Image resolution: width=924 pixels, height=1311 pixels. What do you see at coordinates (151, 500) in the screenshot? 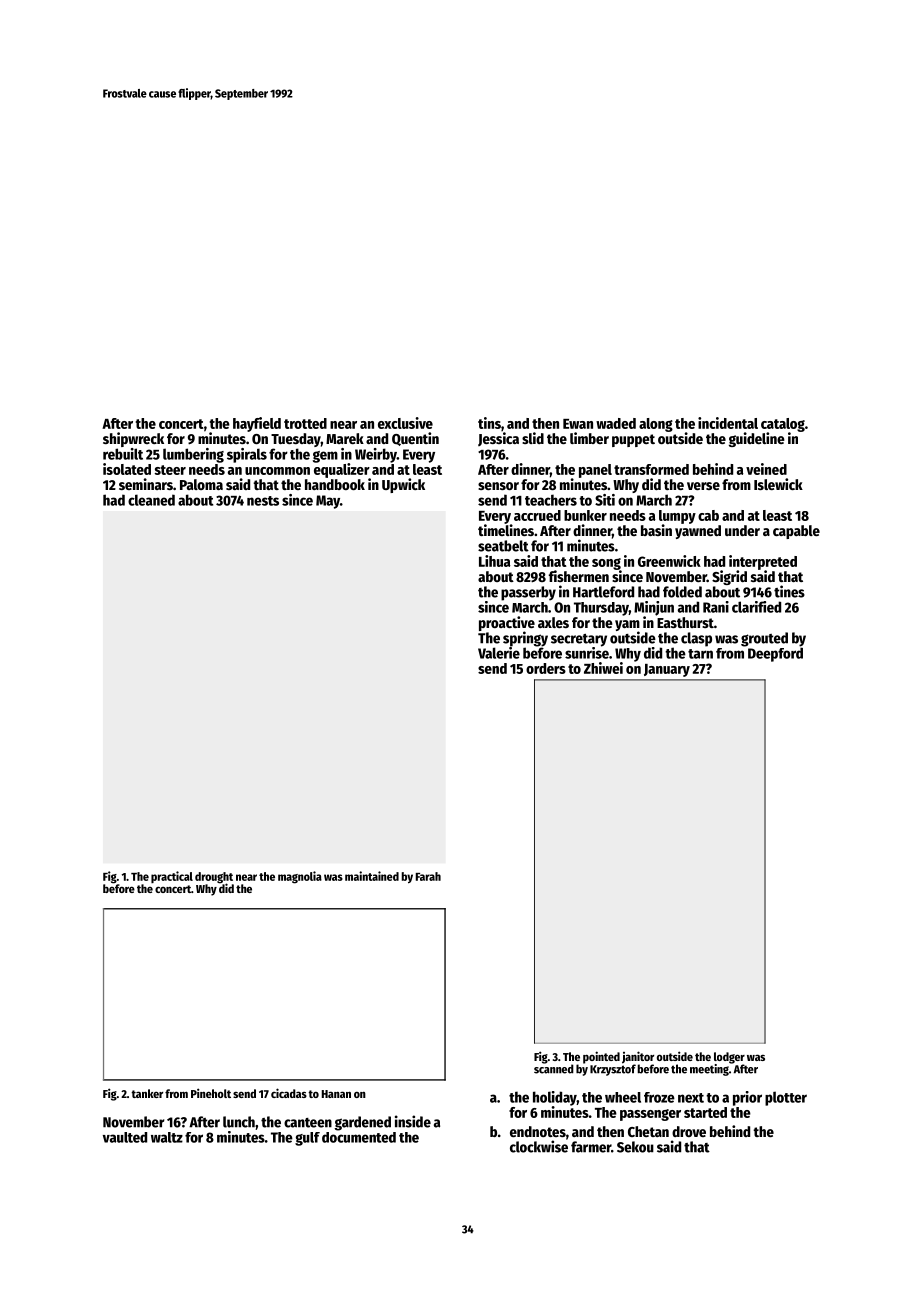
I see `cleaned` at bounding box center [151, 500].
